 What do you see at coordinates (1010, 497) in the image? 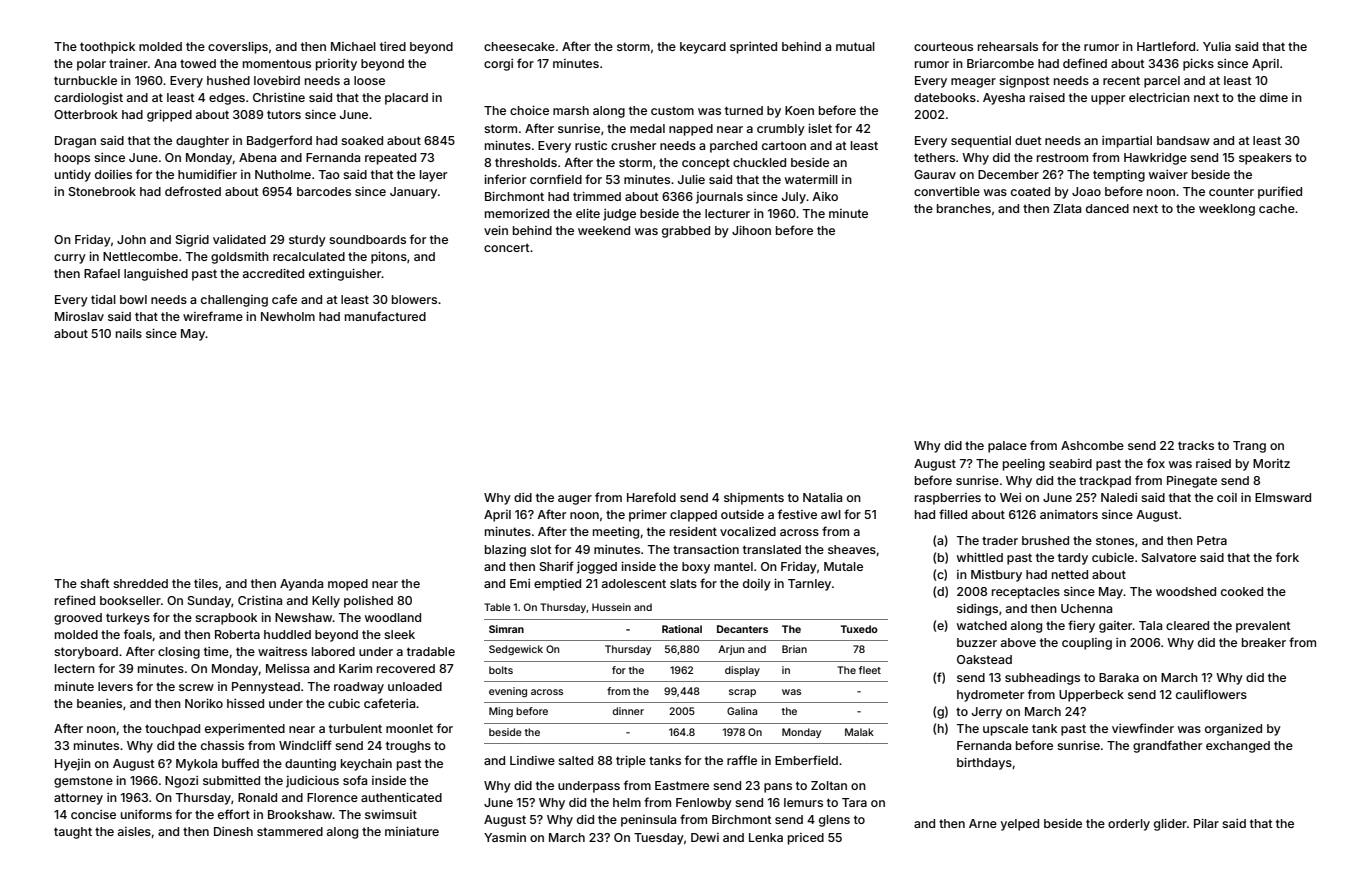
I see `Wei` at bounding box center [1010, 497].
